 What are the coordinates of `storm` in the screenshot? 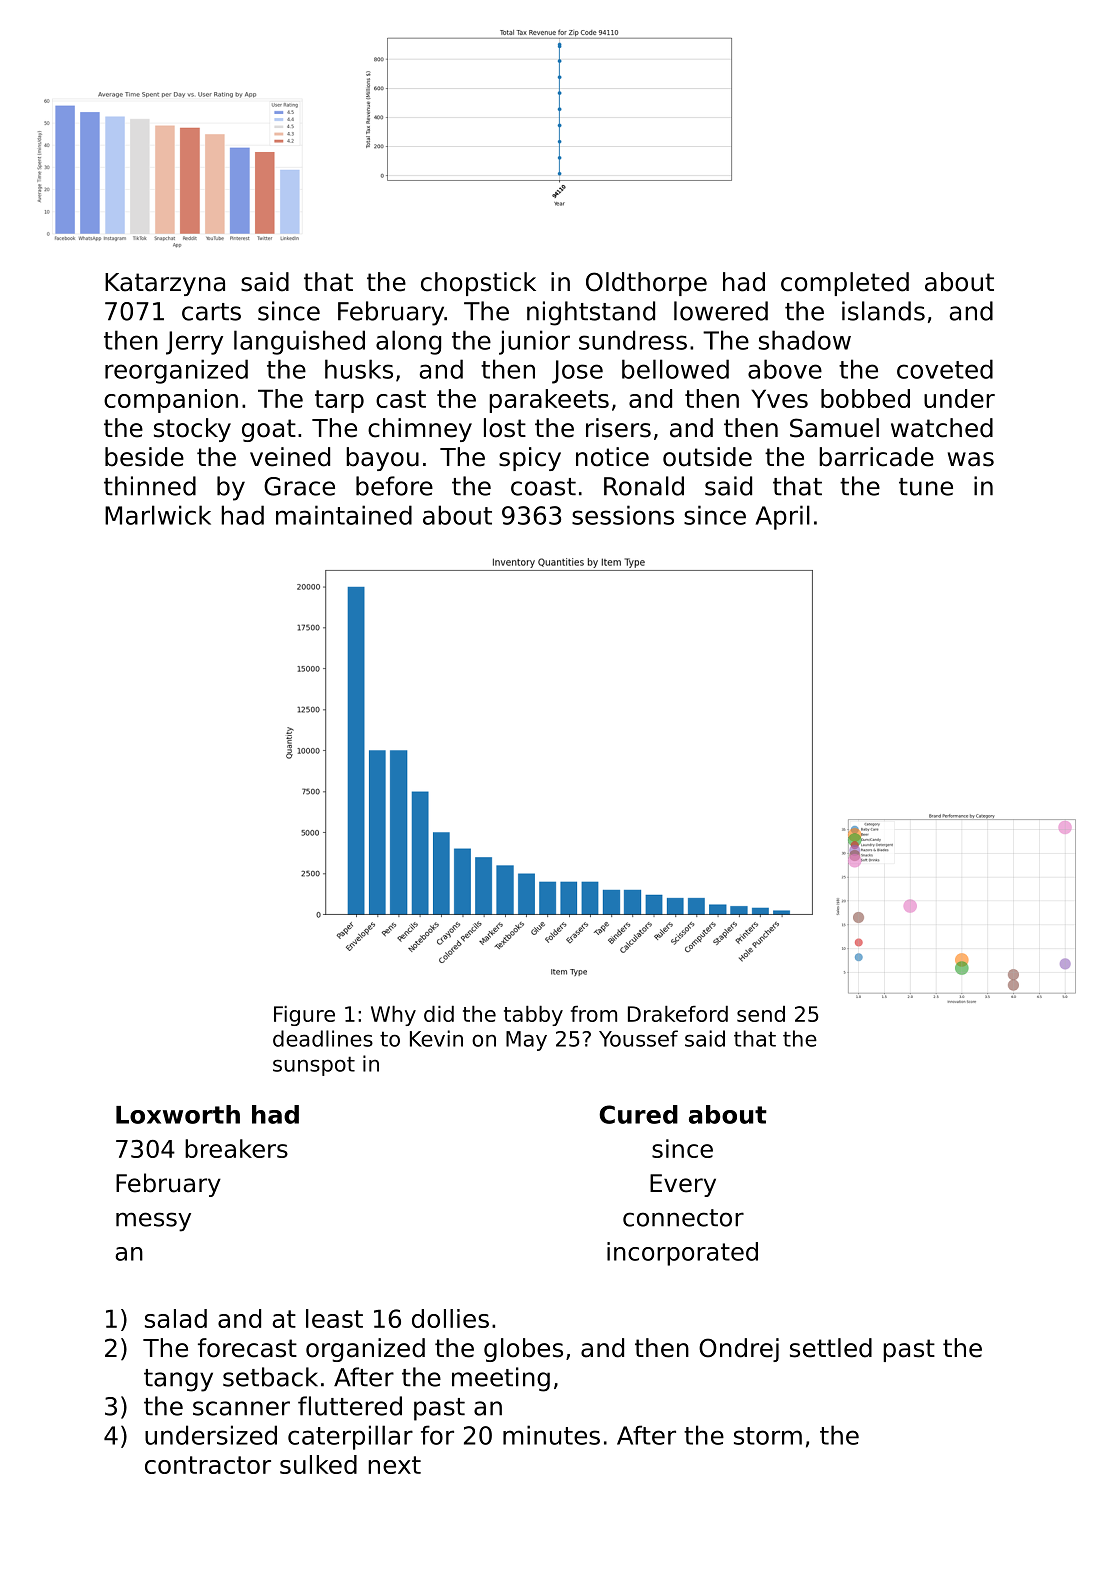 It's located at (768, 1436).
